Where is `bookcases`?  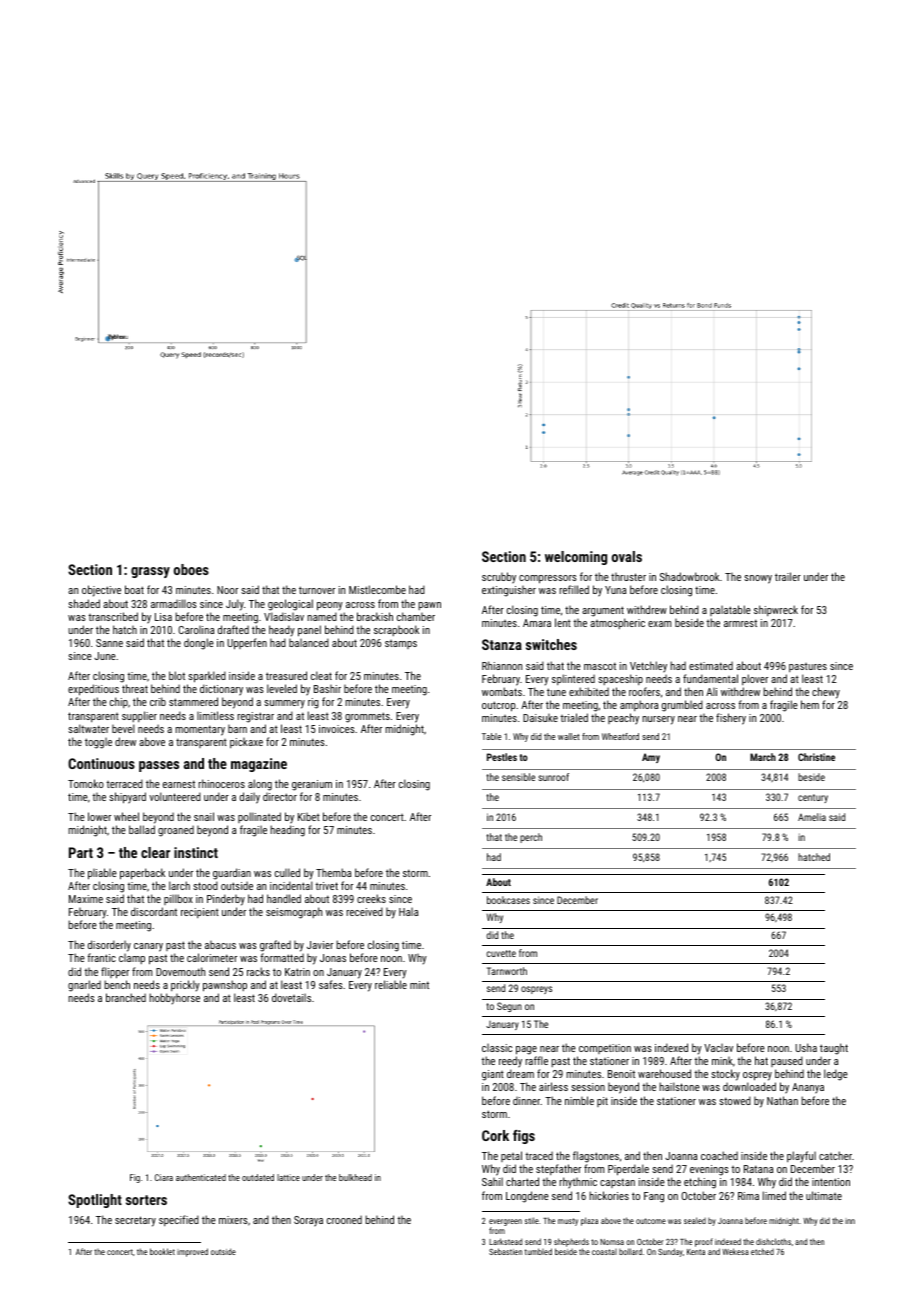 bookcases is located at coordinates (508, 900).
